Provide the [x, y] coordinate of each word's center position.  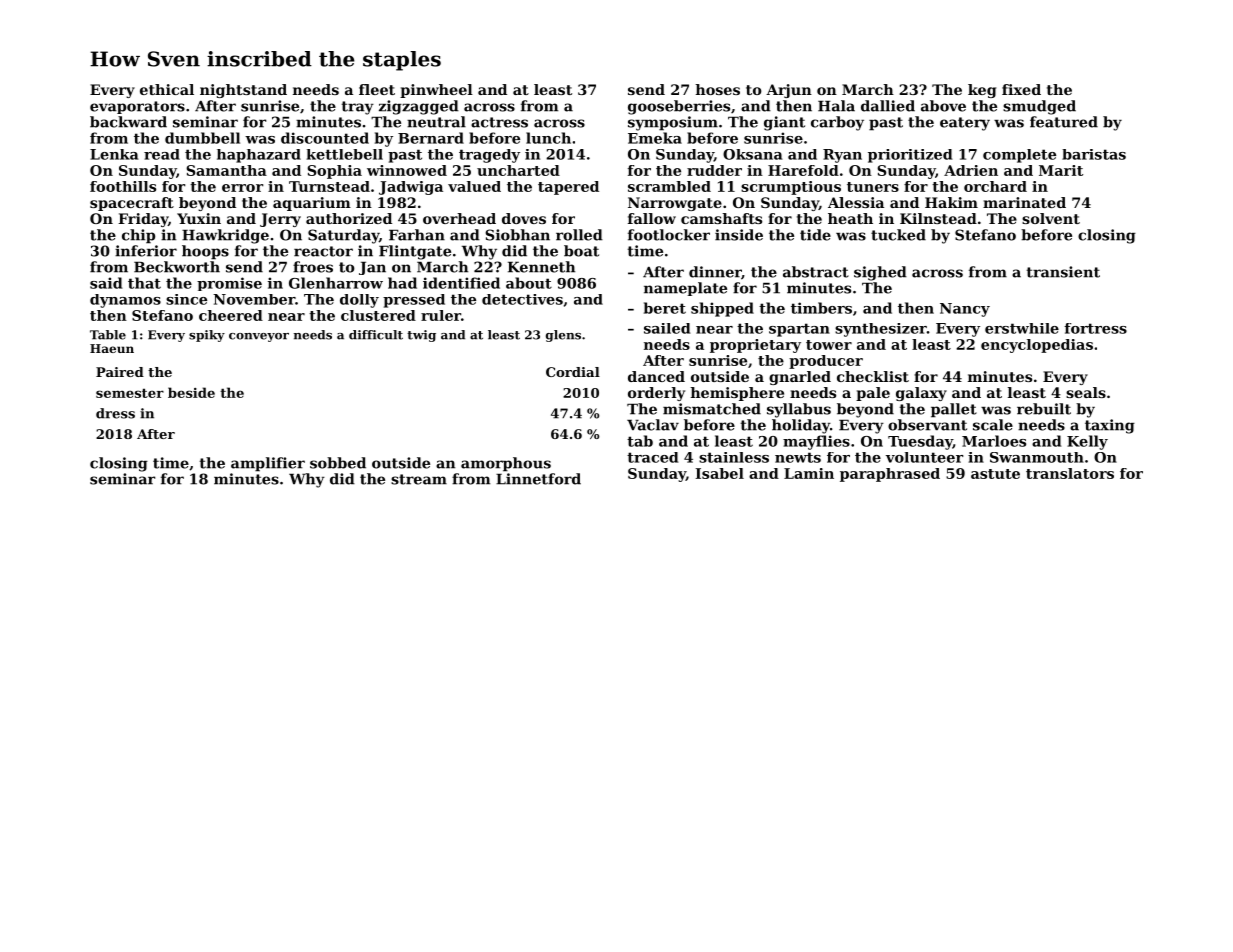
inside [739, 235]
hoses [717, 89]
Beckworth [177, 267]
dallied [888, 106]
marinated [1024, 202]
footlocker [669, 235]
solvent [1051, 218]
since [186, 299]
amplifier [268, 464]
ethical [167, 89]
